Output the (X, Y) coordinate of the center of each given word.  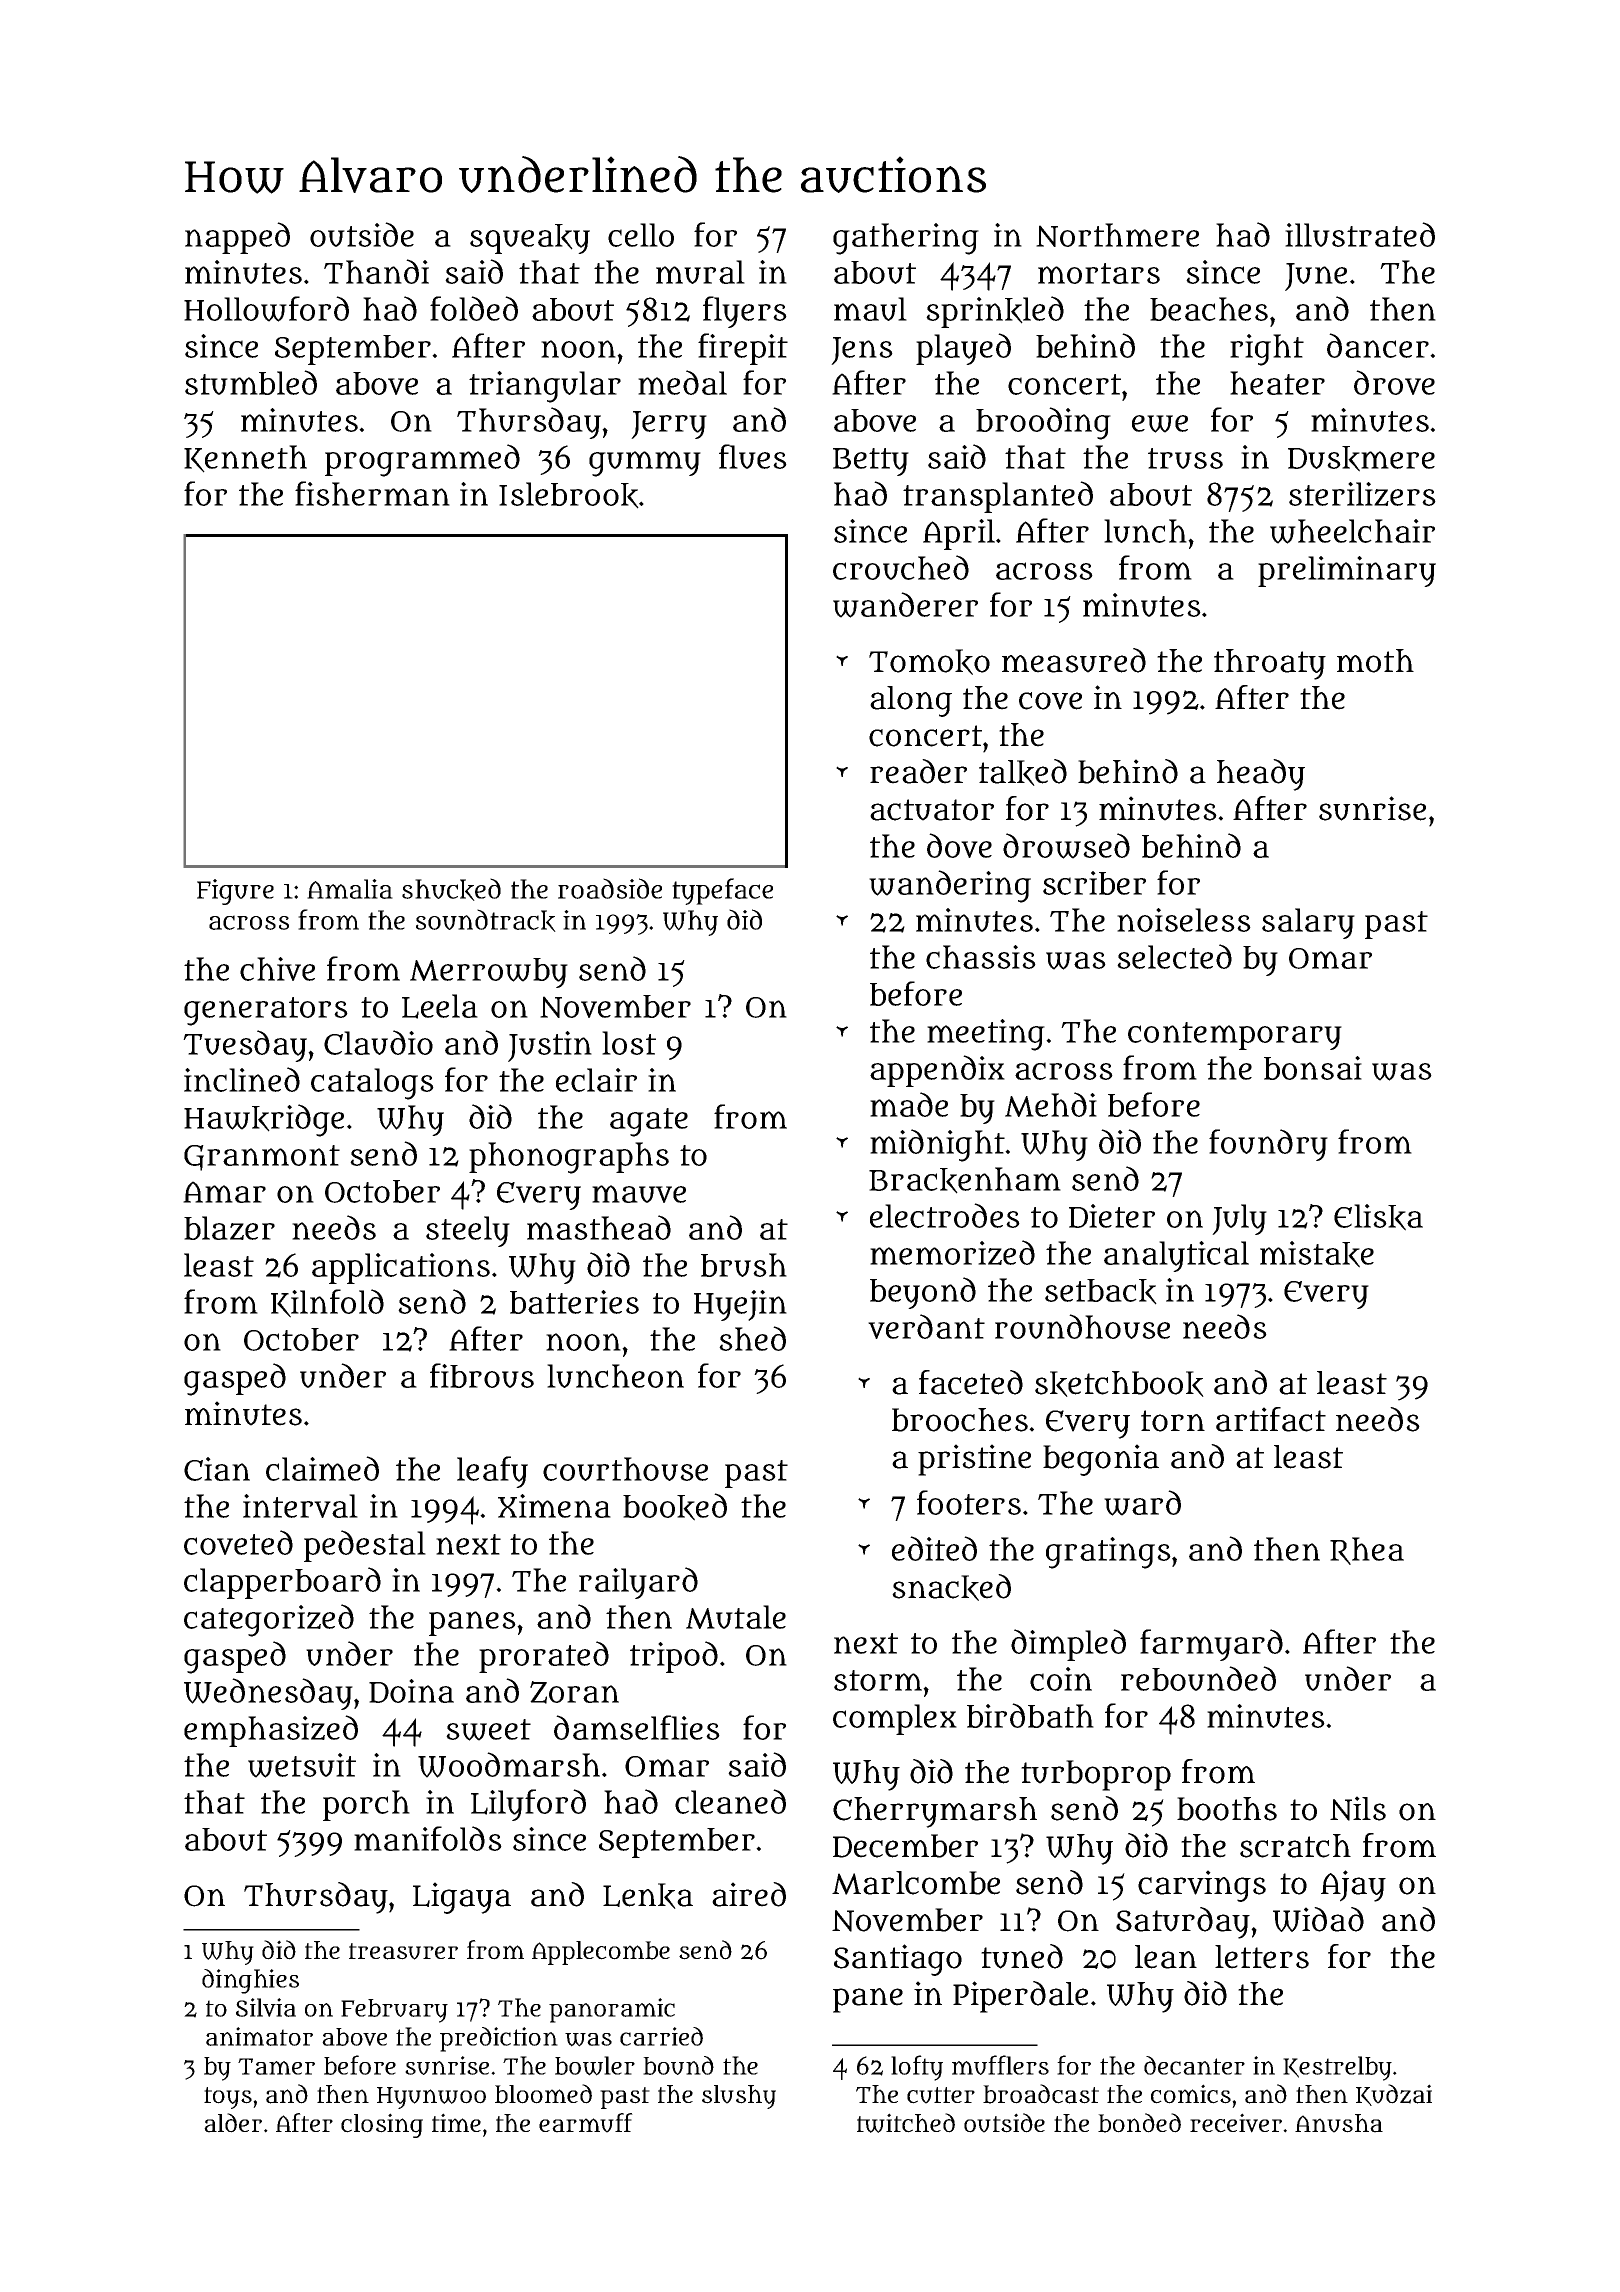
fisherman (372, 493)
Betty (871, 462)
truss (1185, 458)
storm (878, 1680)
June (1316, 277)
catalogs (372, 1084)
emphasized (271, 1731)
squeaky (530, 239)
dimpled (1068, 1645)
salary (1308, 923)
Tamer (276, 2066)
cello (641, 235)
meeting (986, 1035)
